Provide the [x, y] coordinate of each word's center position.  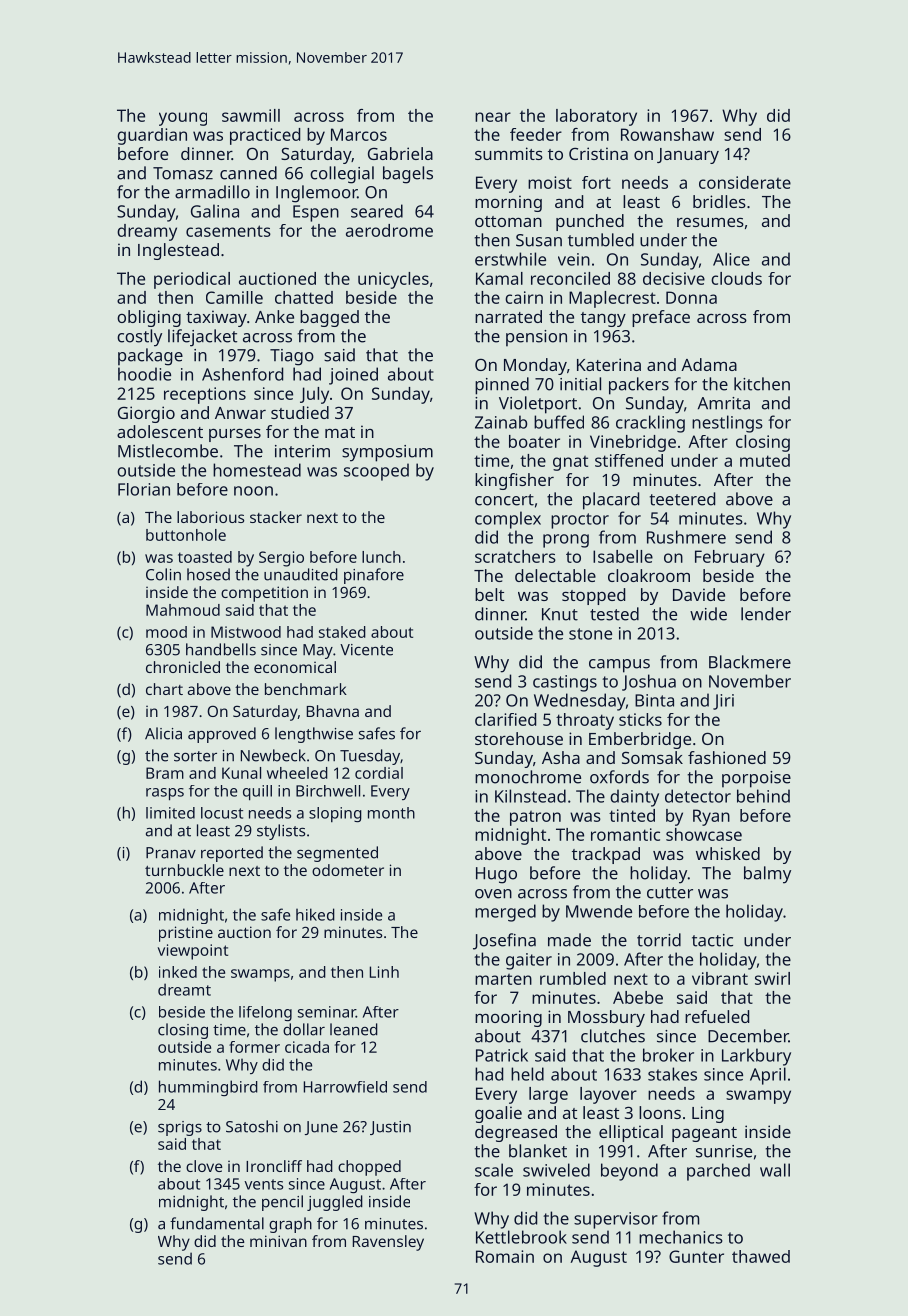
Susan [539, 240]
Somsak [652, 757]
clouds [736, 278]
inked [178, 972]
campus [619, 666]
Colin [163, 574]
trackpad [606, 855]
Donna [691, 297]
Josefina [504, 941]
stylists [281, 832]
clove [204, 1166]
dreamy [147, 232]
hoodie [144, 374]
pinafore [374, 576]
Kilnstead [530, 796]
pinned [502, 386]
